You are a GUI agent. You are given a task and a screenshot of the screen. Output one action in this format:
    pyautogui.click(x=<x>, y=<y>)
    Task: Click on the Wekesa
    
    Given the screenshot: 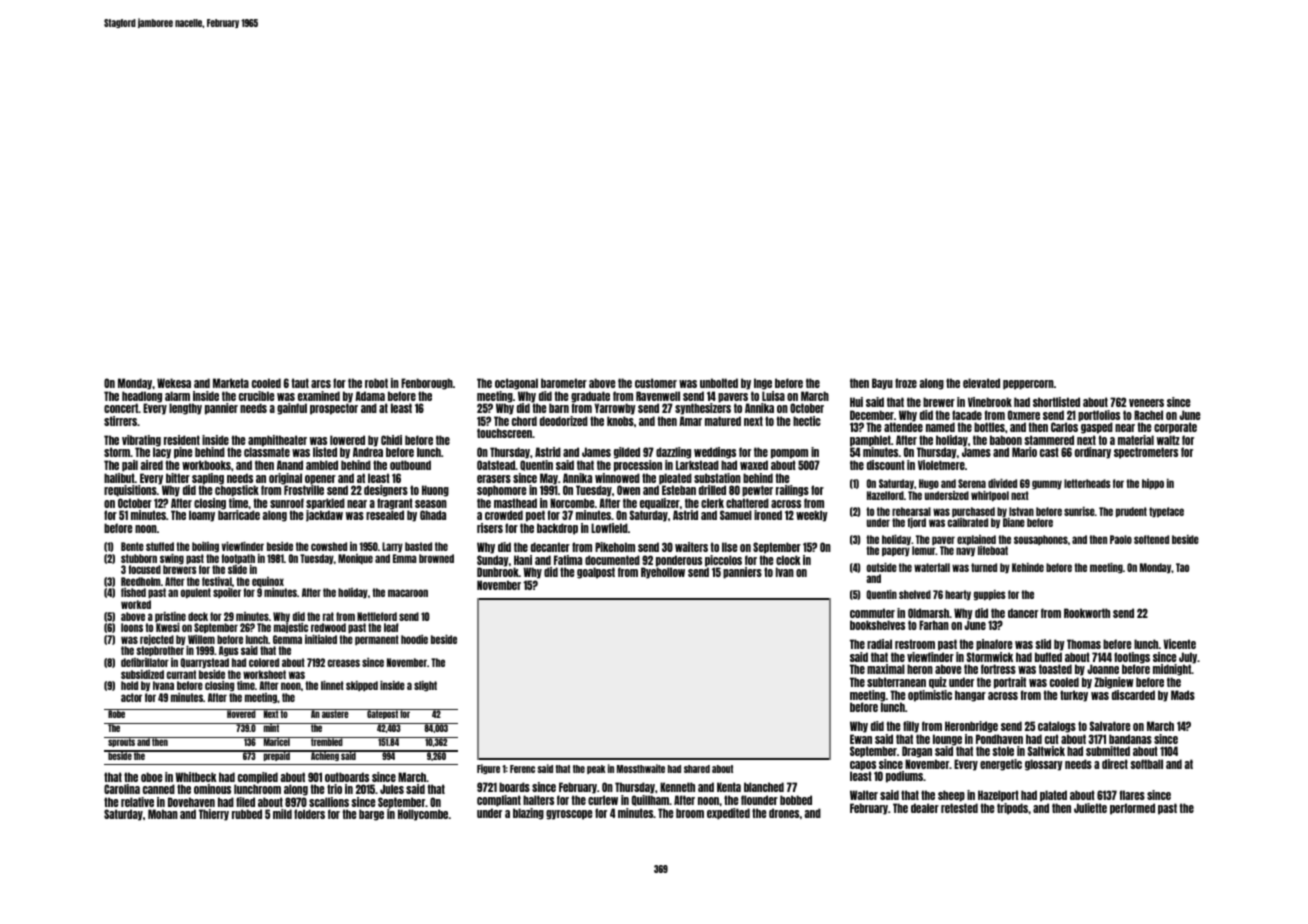 What is the action you would take?
    pyautogui.click(x=174, y=383)
